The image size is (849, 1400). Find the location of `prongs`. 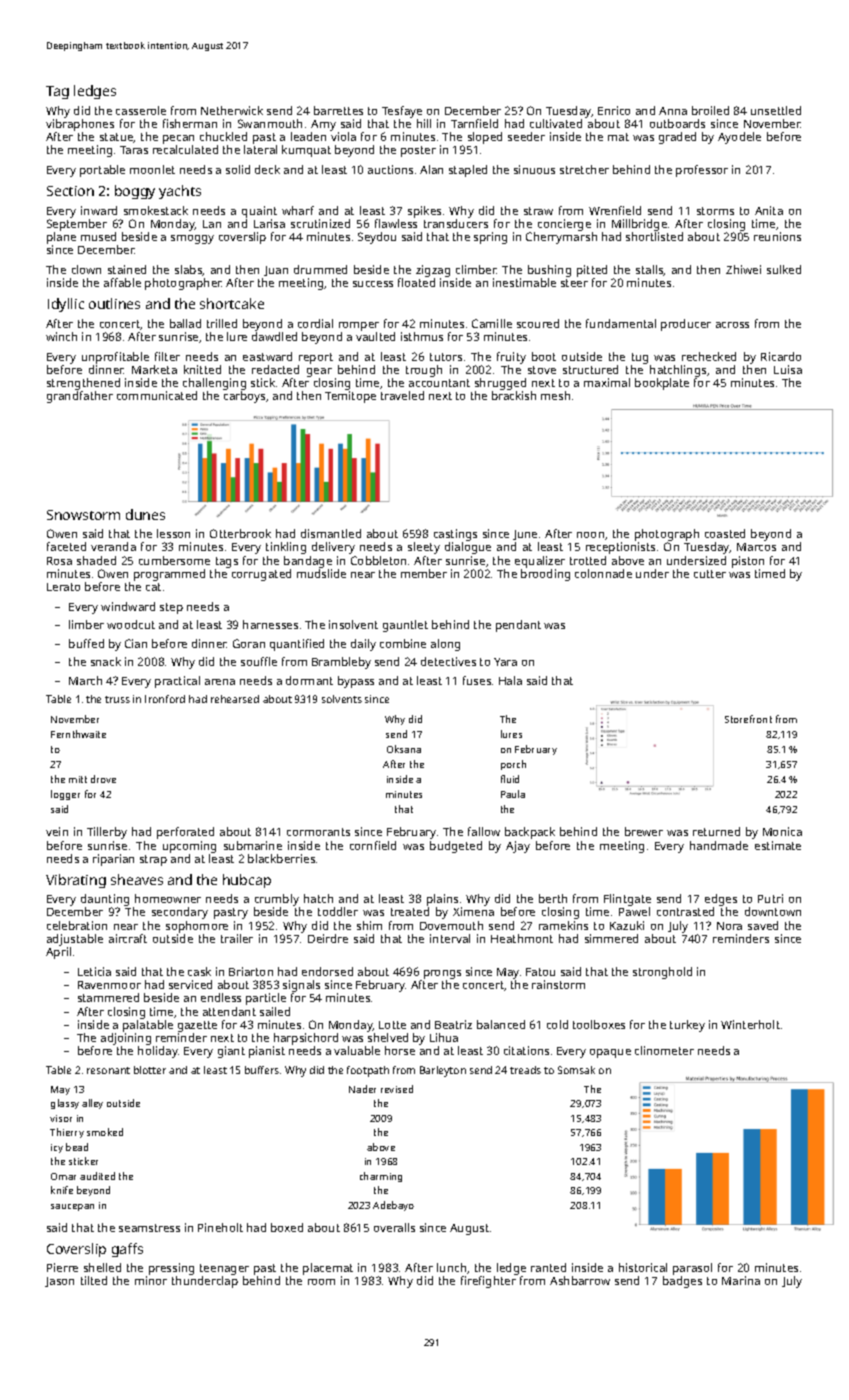

prongs is located at coordinates (442, 974).
